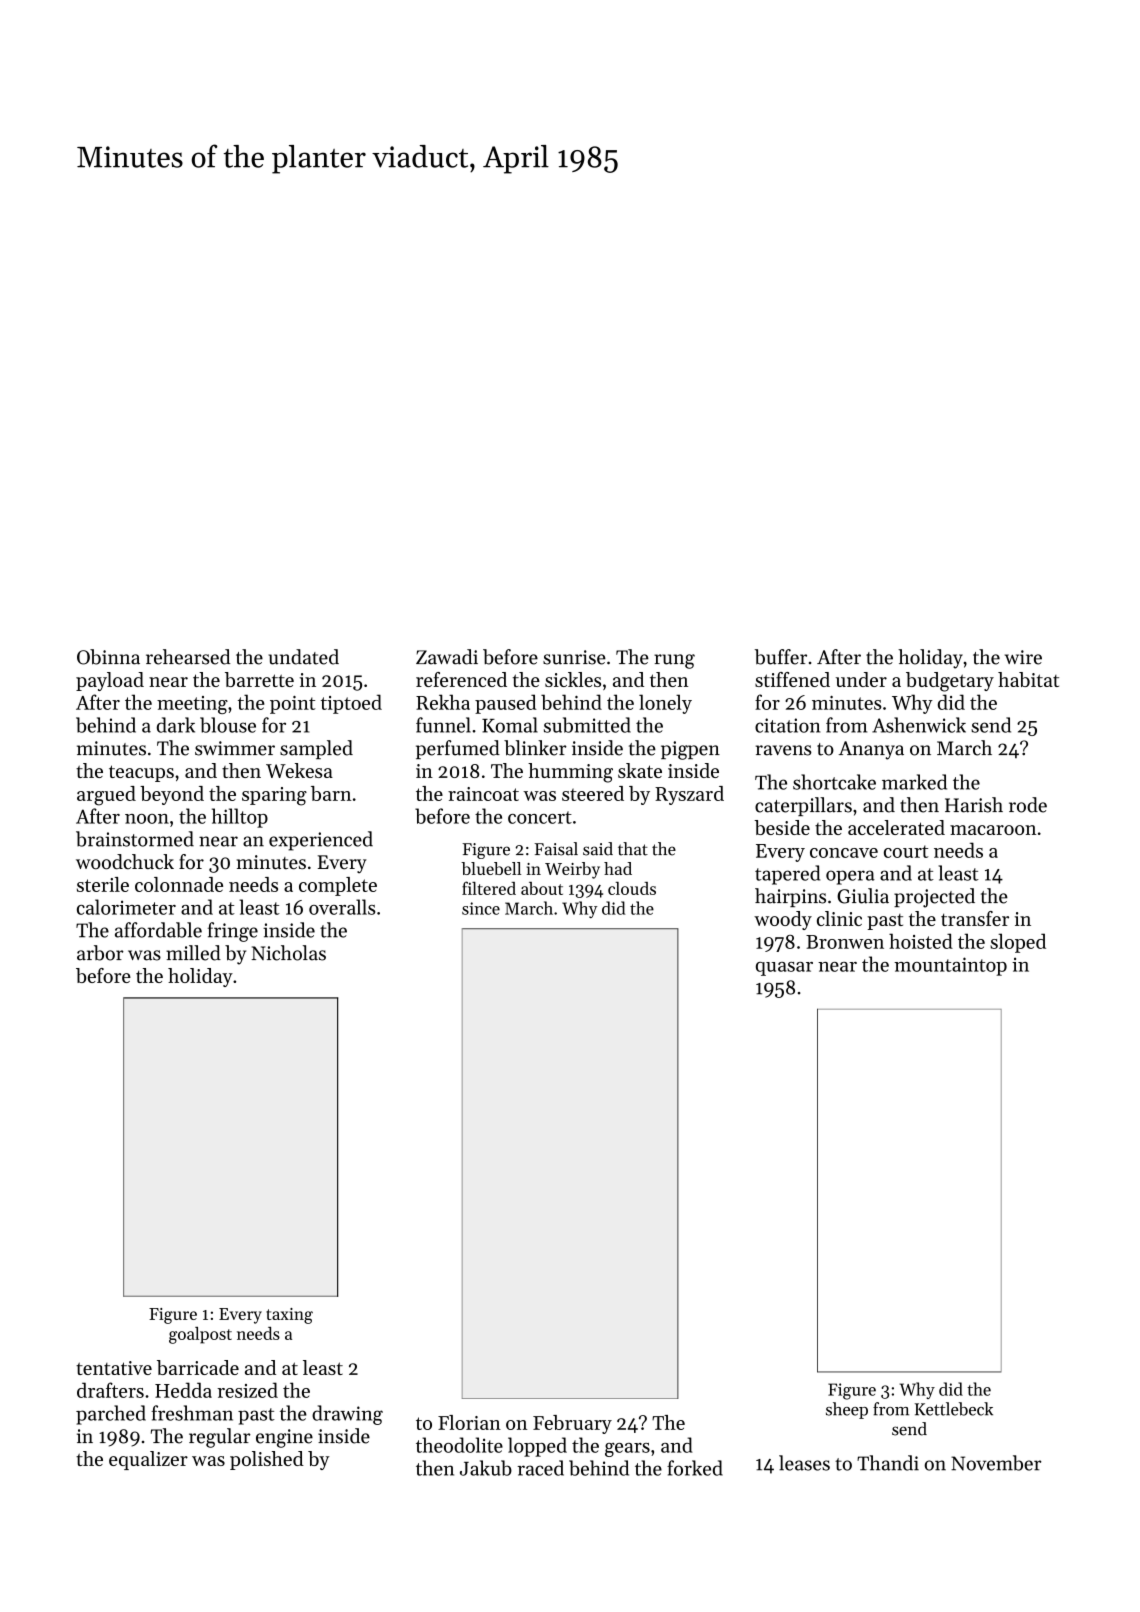 The height and width of the screenshot is (1612, 1140). I want to click on complete, so click(338, 886).
